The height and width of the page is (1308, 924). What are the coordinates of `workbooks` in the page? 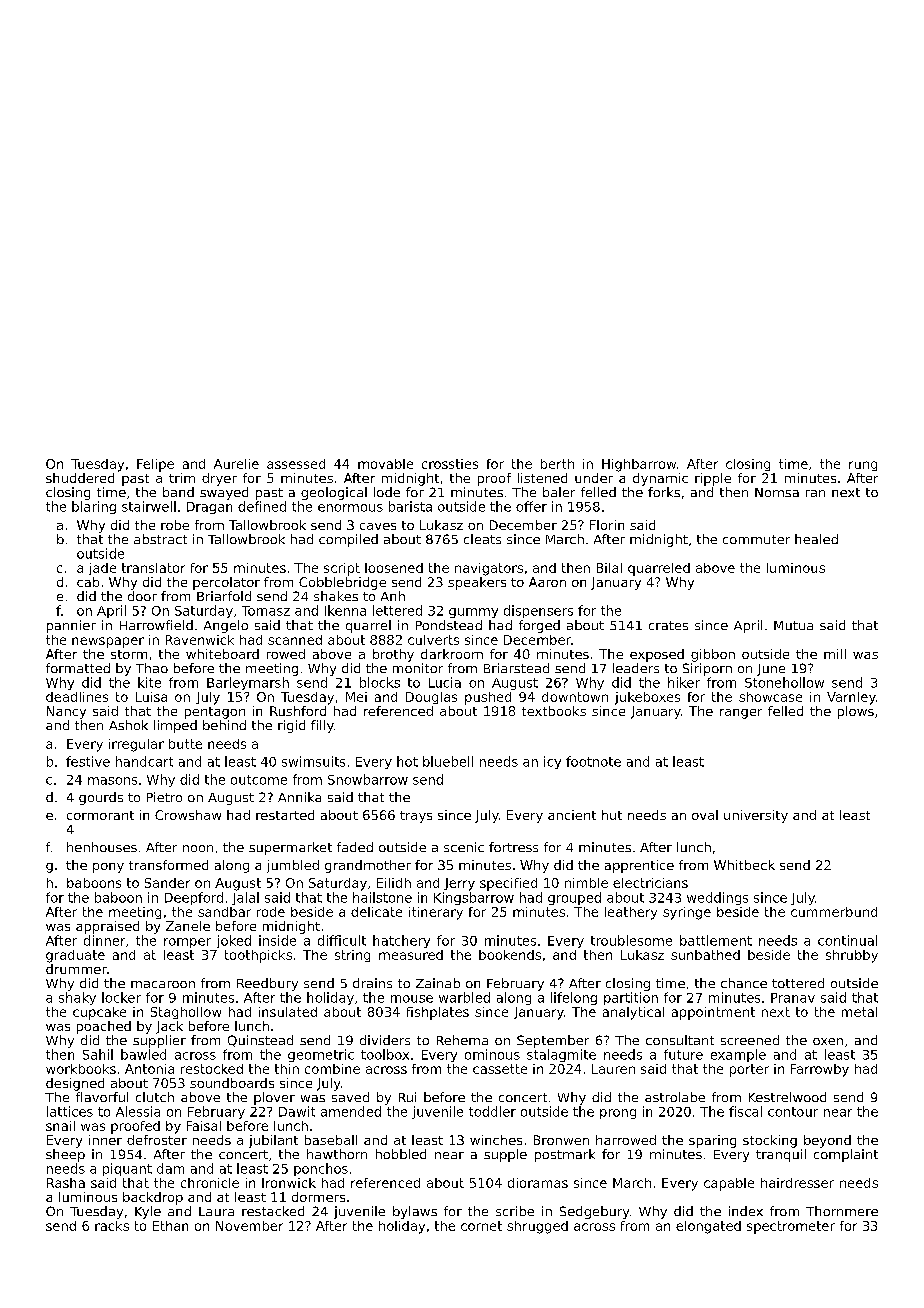 It's located at (81, 1069).
